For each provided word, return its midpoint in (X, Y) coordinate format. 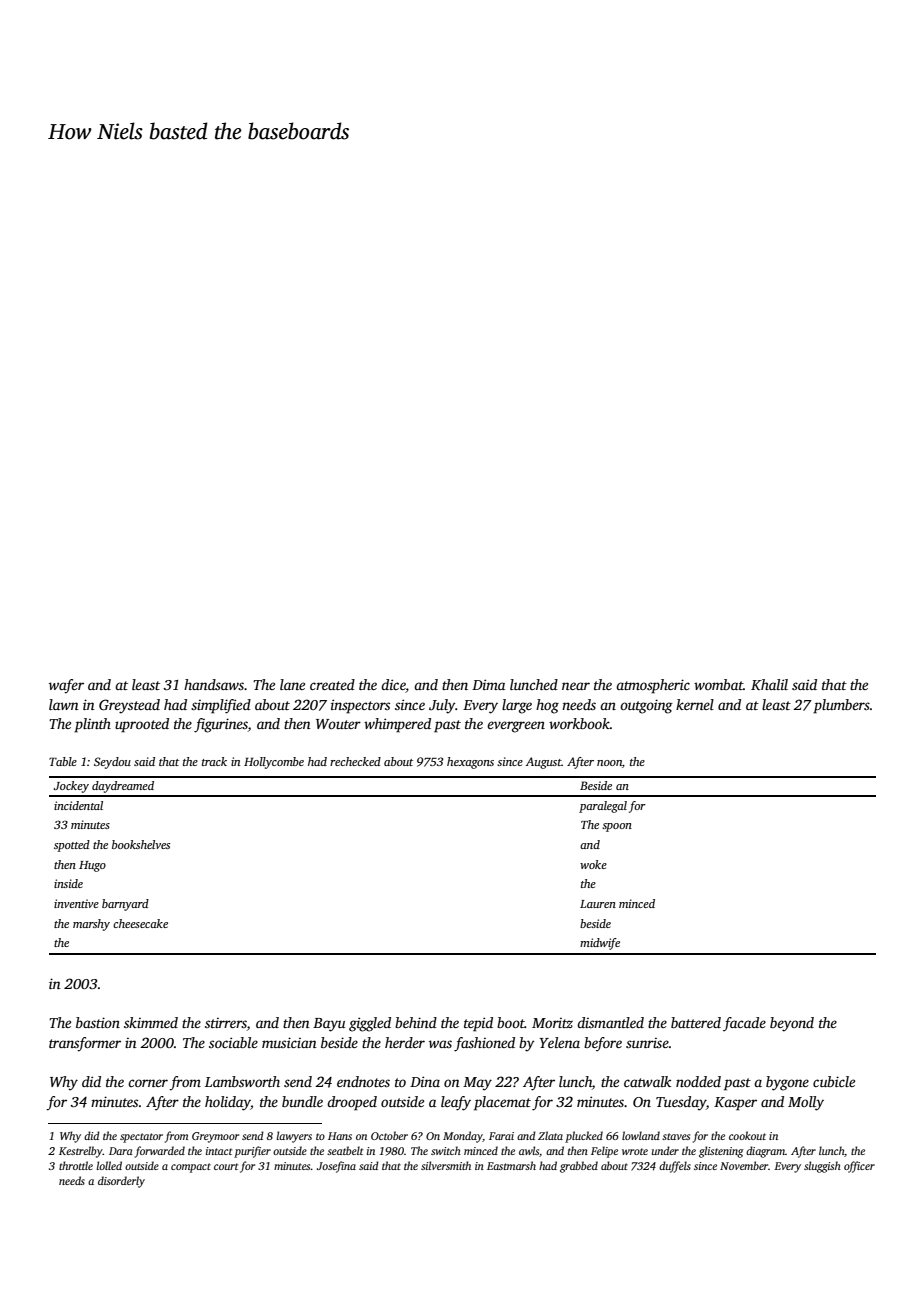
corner (148, 1083)
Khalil (769, 684)
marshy (91, 925)
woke (593, 864)
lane (292, 684)
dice (393, 684)
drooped (352, 1103)
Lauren (598, 904)
